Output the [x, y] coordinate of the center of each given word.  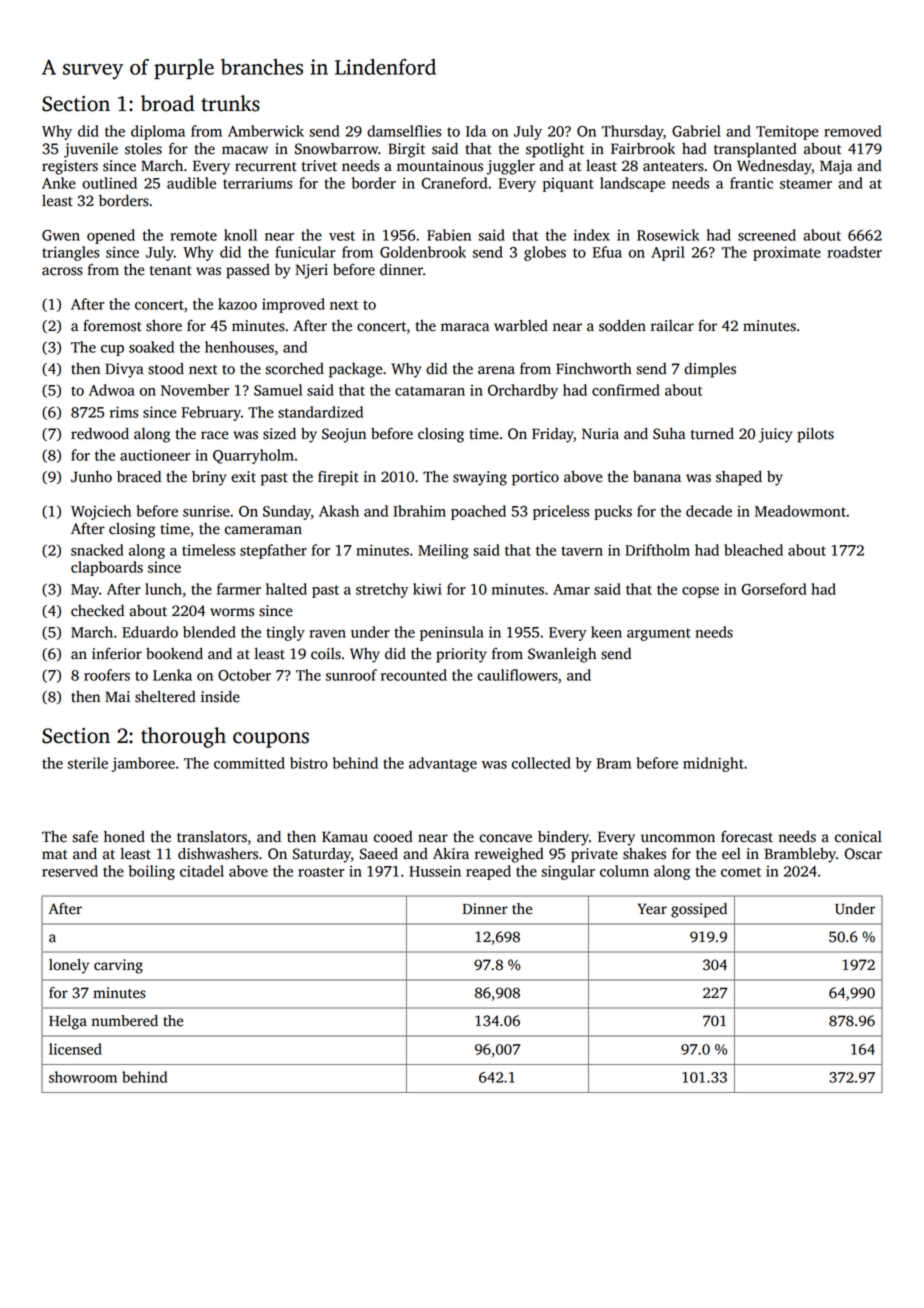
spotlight [555, 150]
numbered [125, 1021]
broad [167, 103]
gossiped [699, 910]
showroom [83, 1077]
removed [852, 131]
